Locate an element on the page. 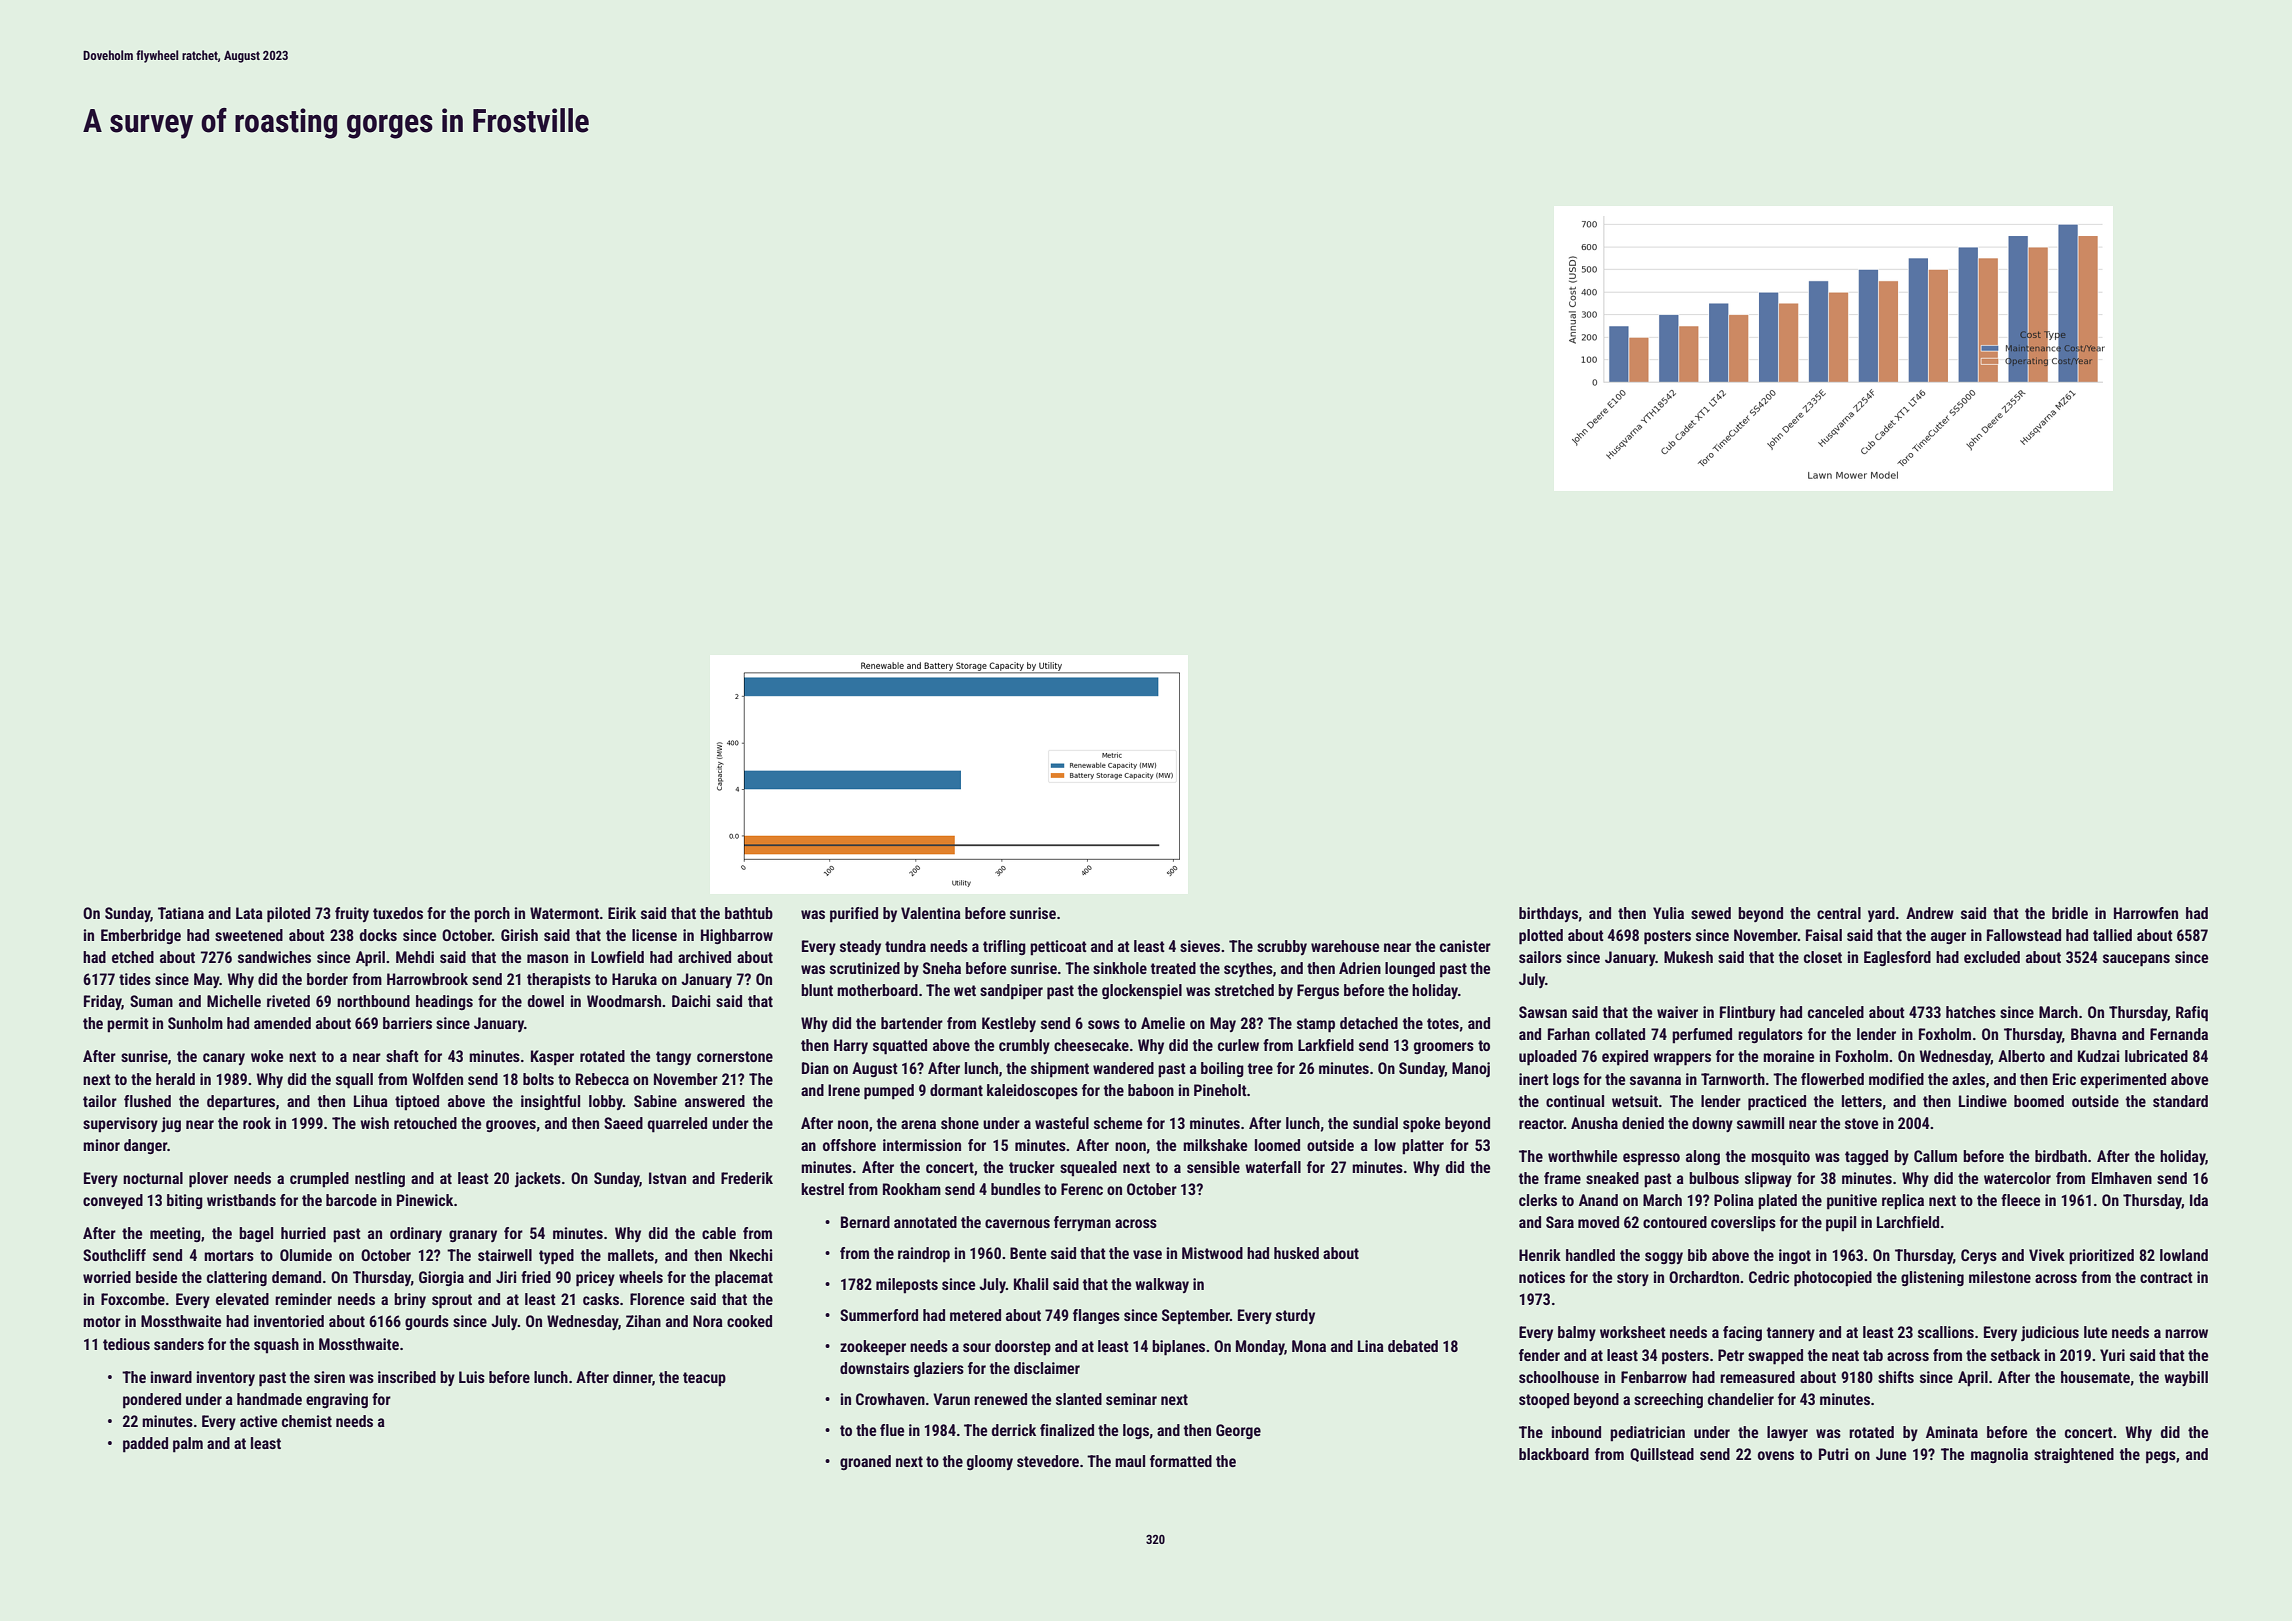 This document has height=1621, width=2292. squealed is located at coordinates (1088, 1168).
